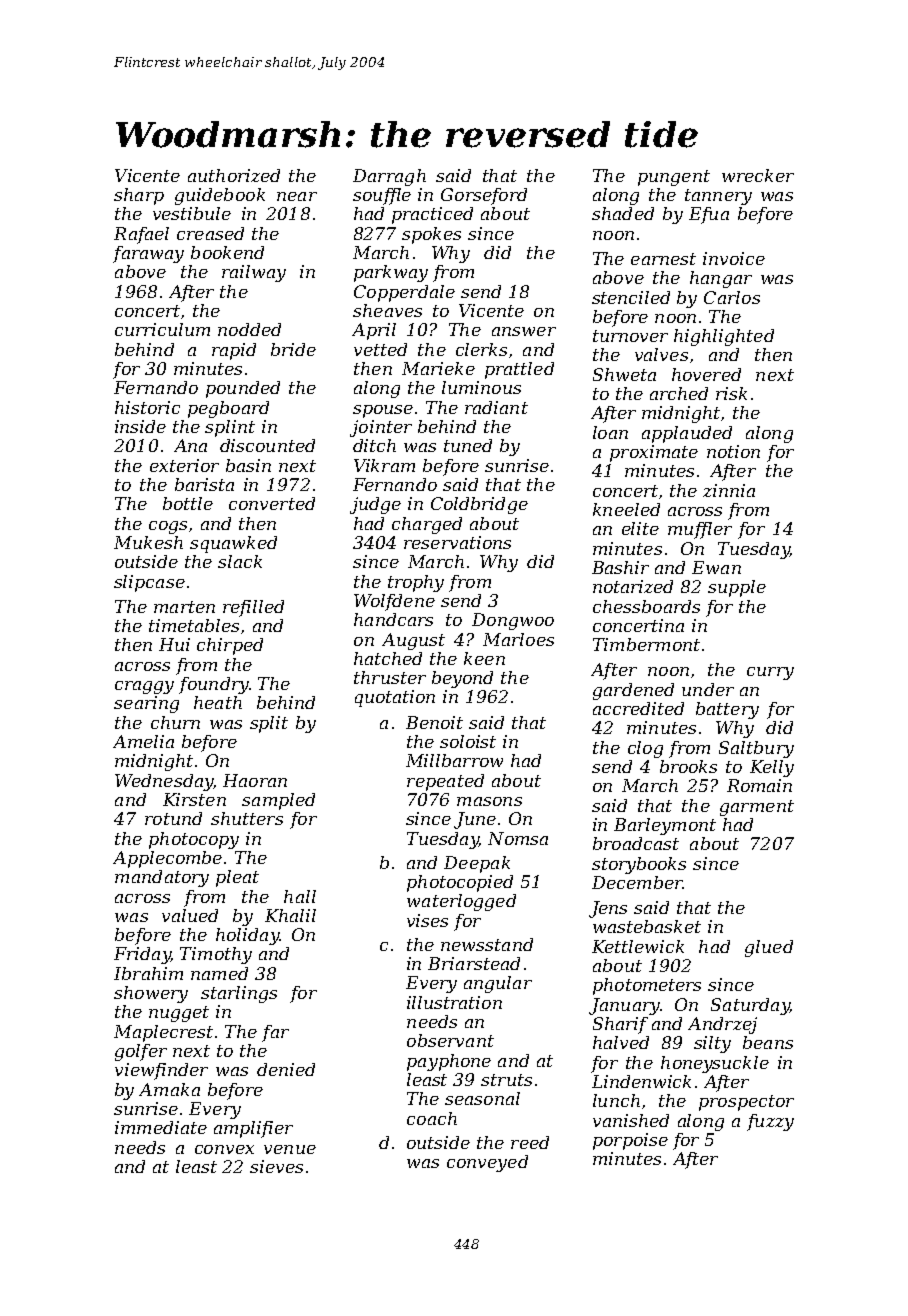 This screenshot has height=1316, width=908. I want to click on reservations, so click(457, 542).
